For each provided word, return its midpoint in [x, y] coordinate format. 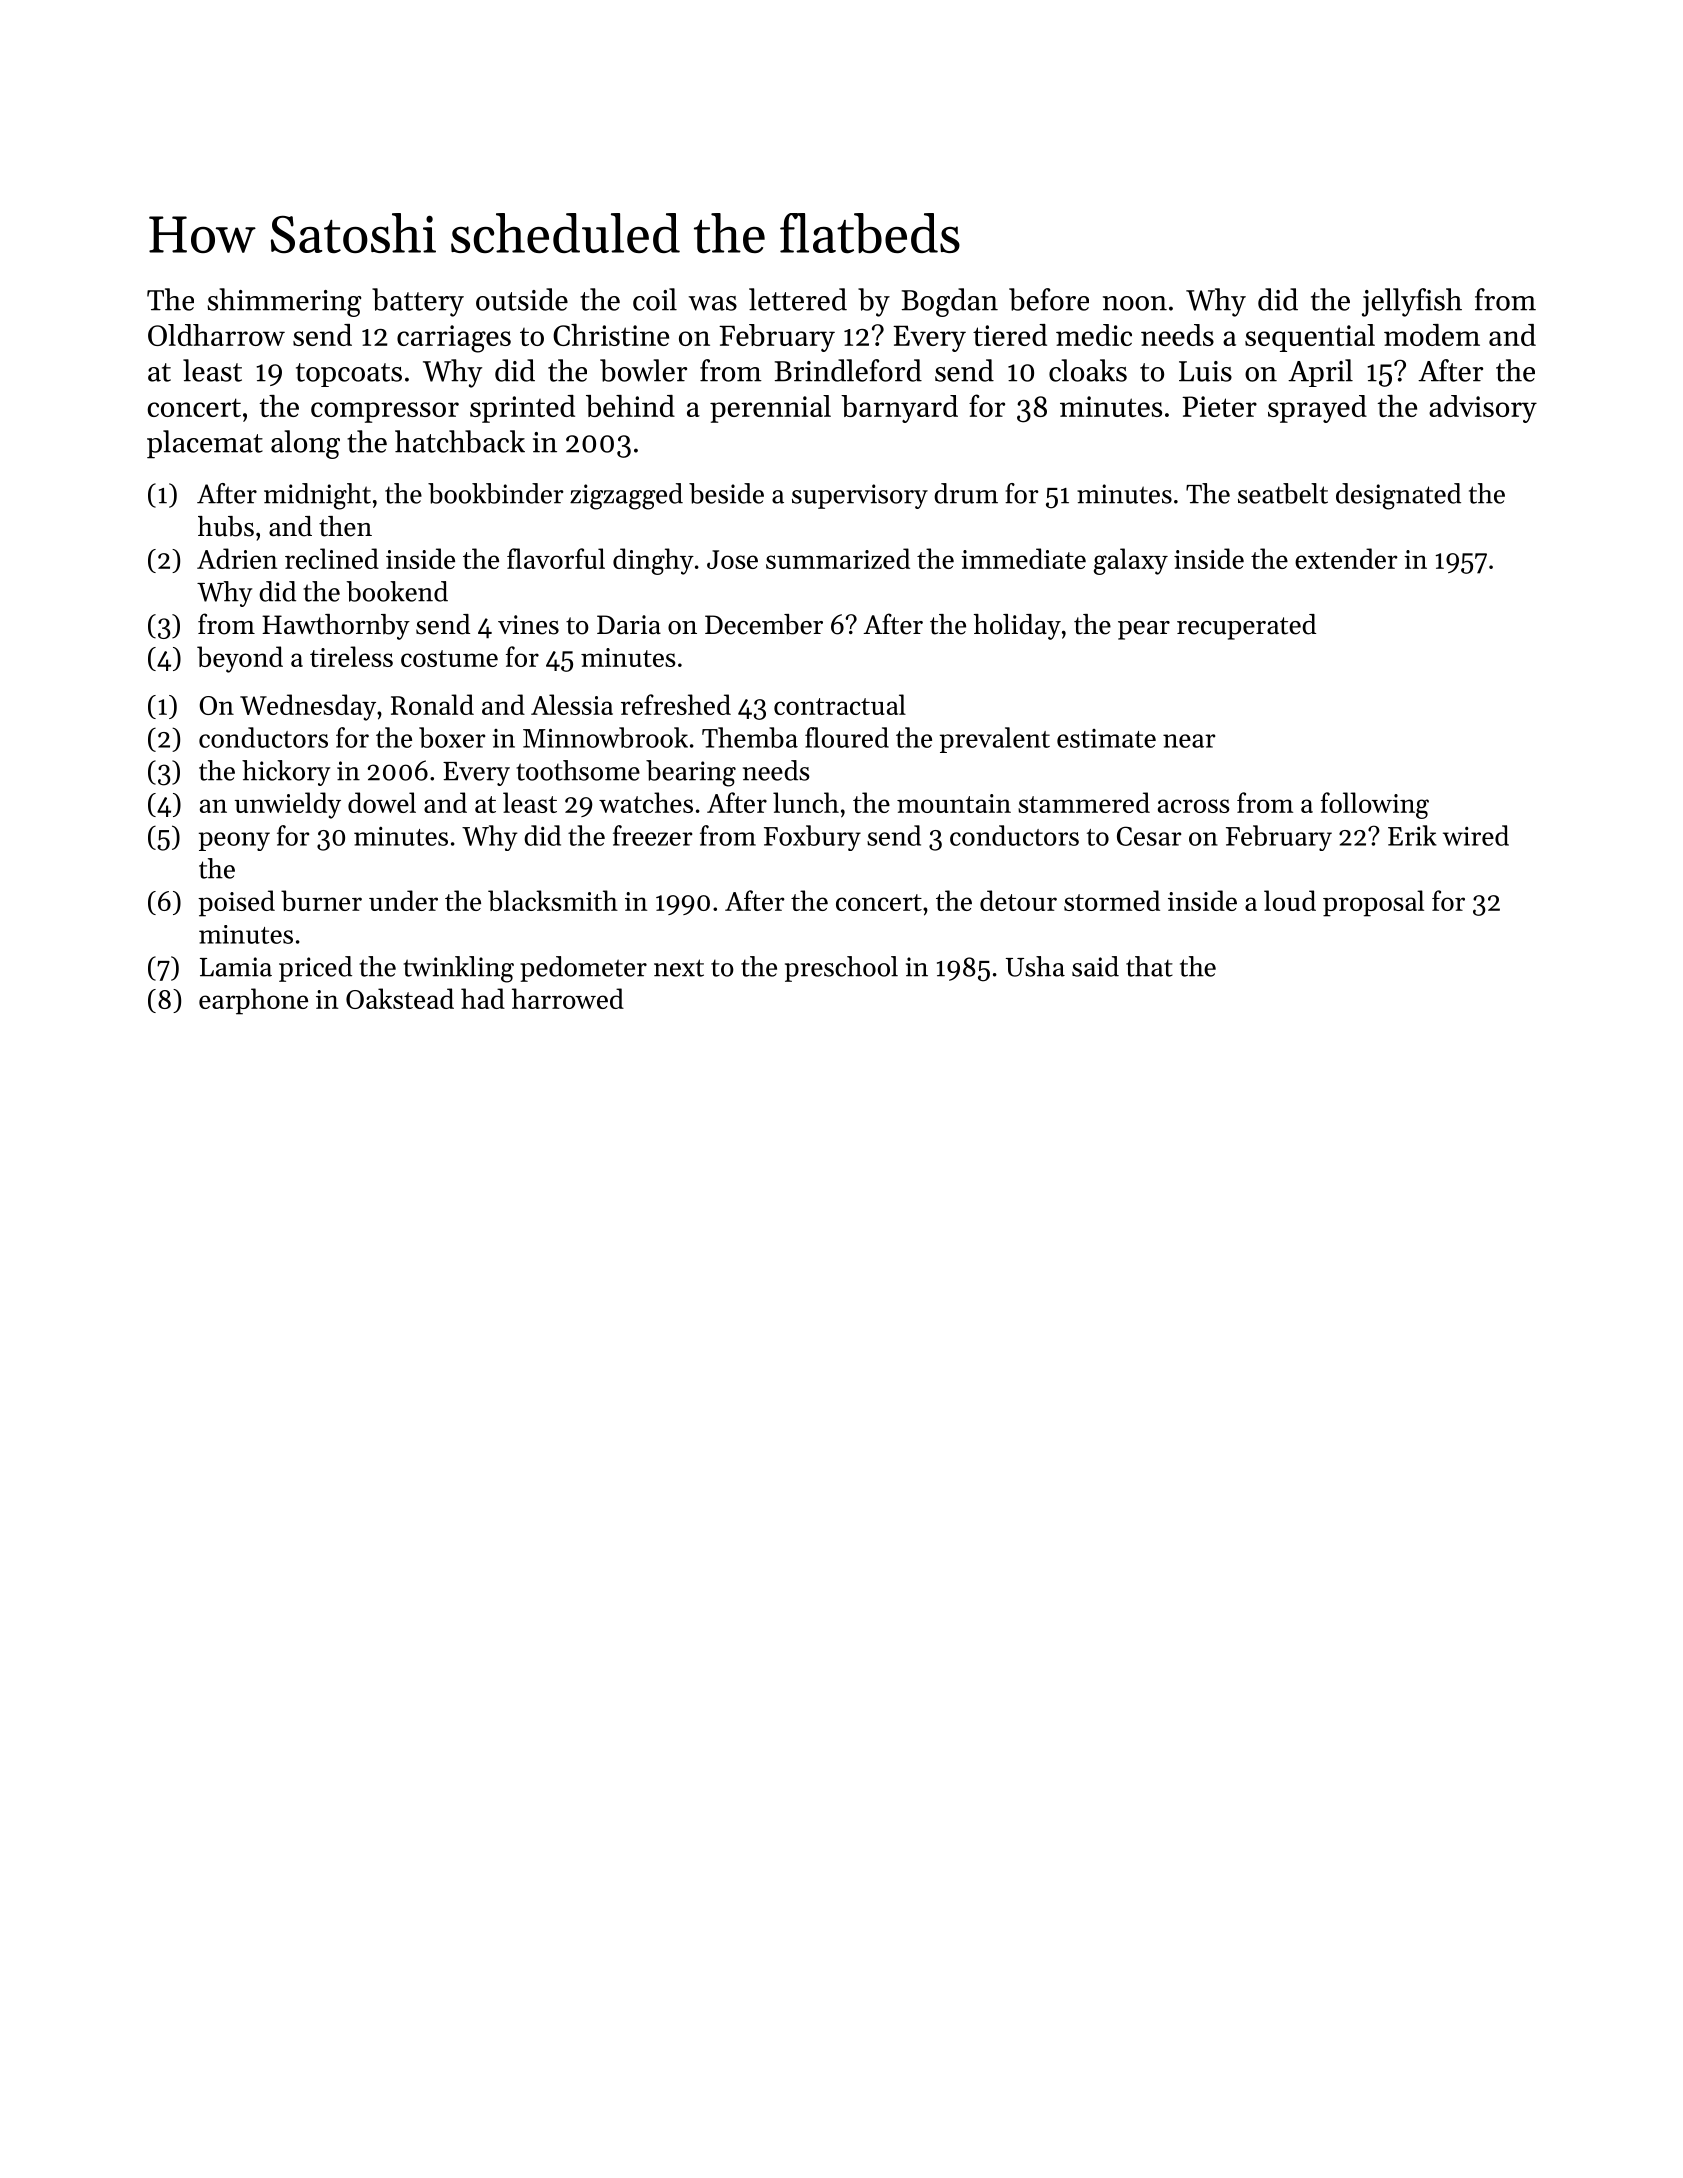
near [1189, 741]
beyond [240, 659]
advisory [1483, 409]
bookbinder [496, 493]
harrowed [568, 998]
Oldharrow [216, 335]
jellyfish [1412, 302]
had [483, 998]
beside [726, 493]
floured [847, 737]
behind [630, 406]
